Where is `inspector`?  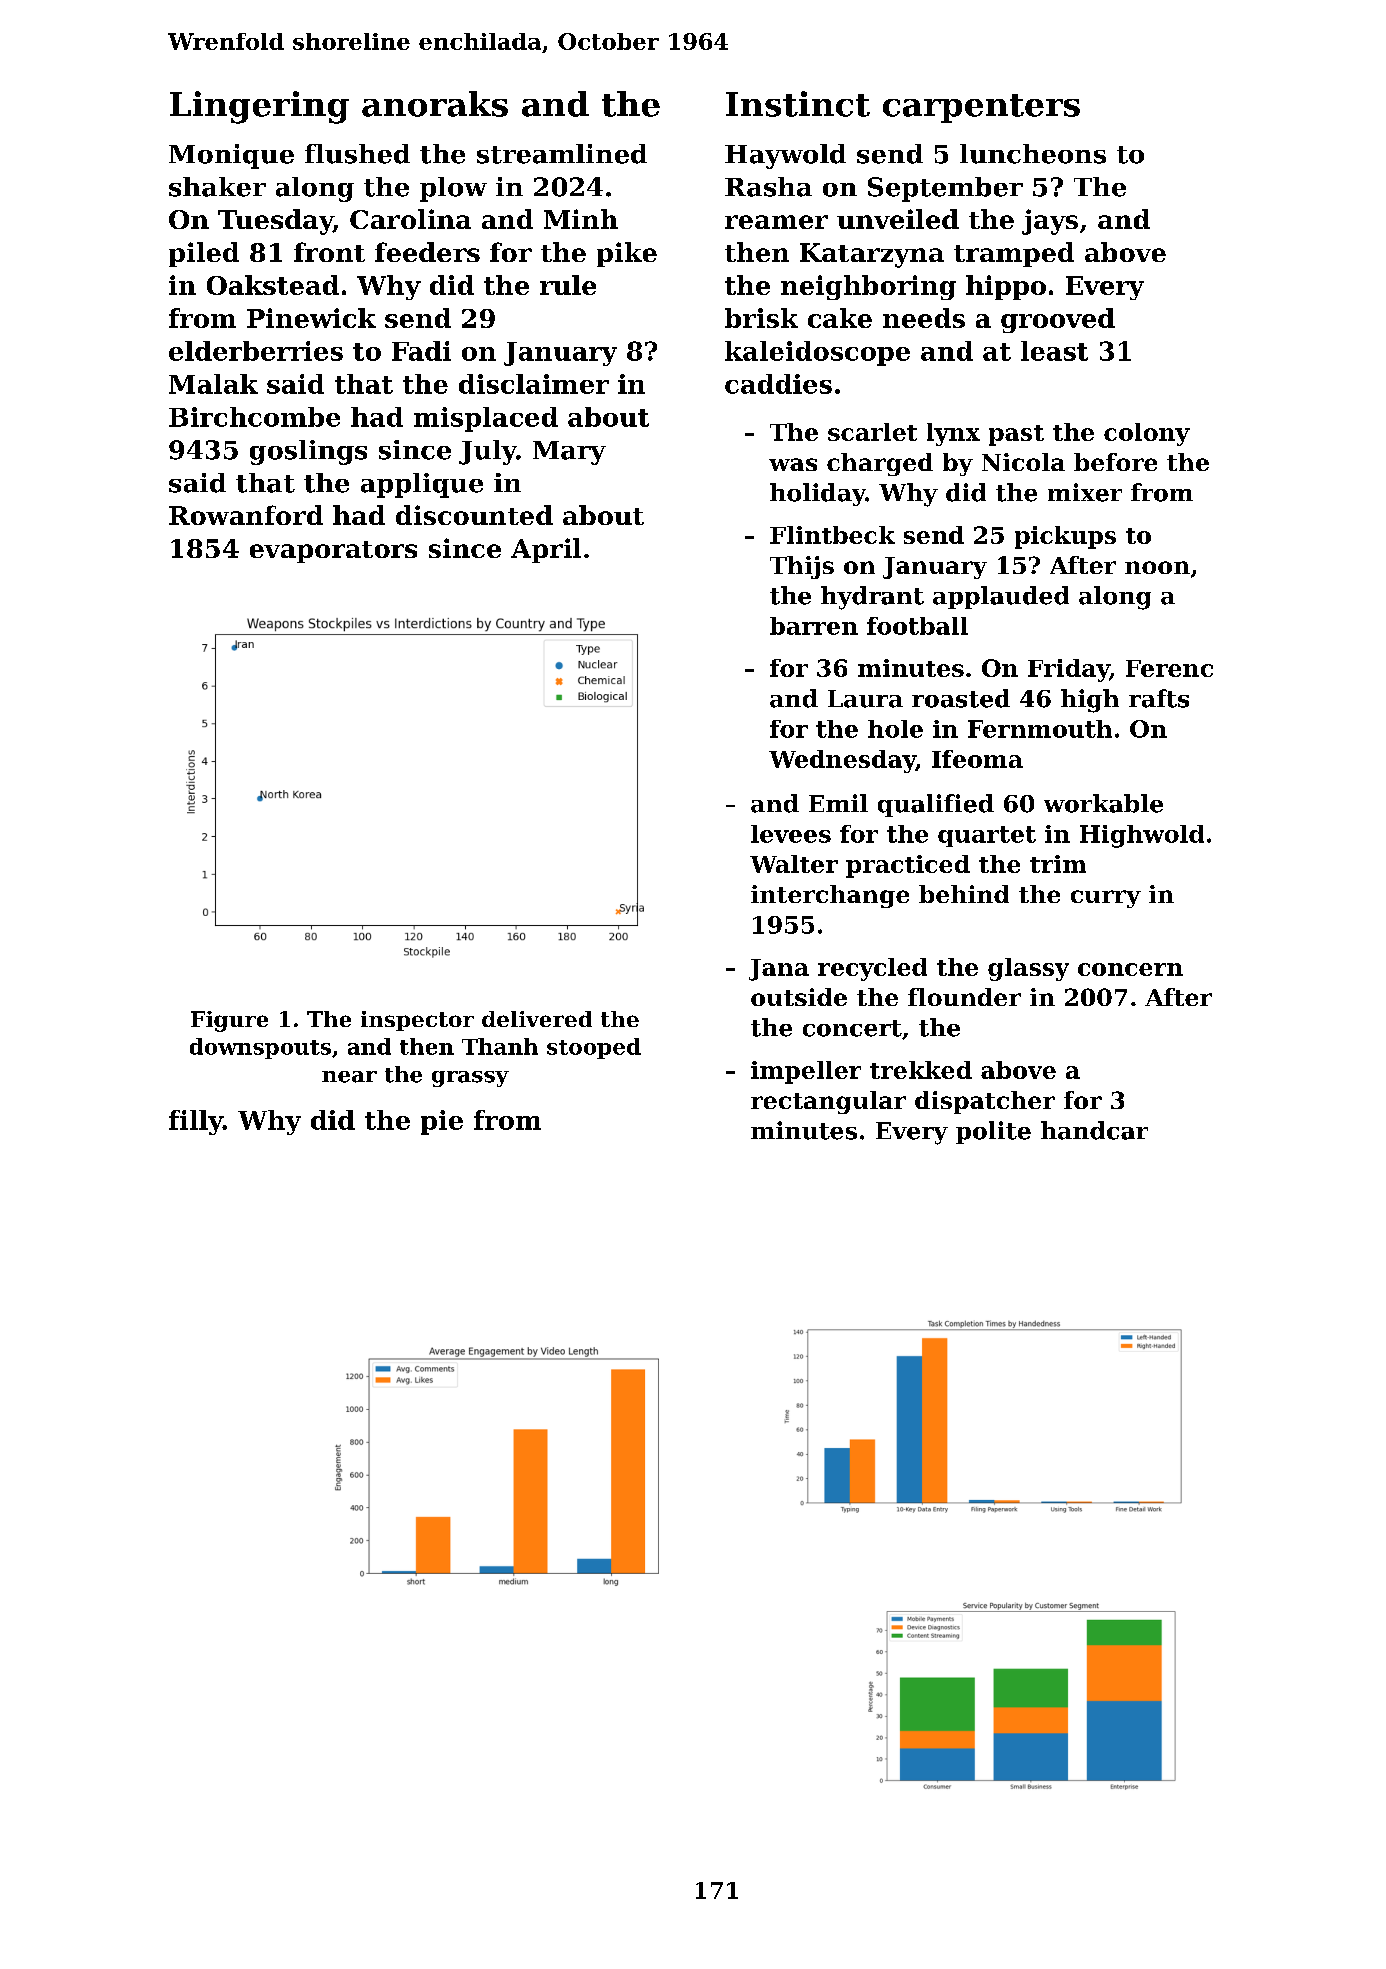
inspector is located at coordinates (417, 1021).
